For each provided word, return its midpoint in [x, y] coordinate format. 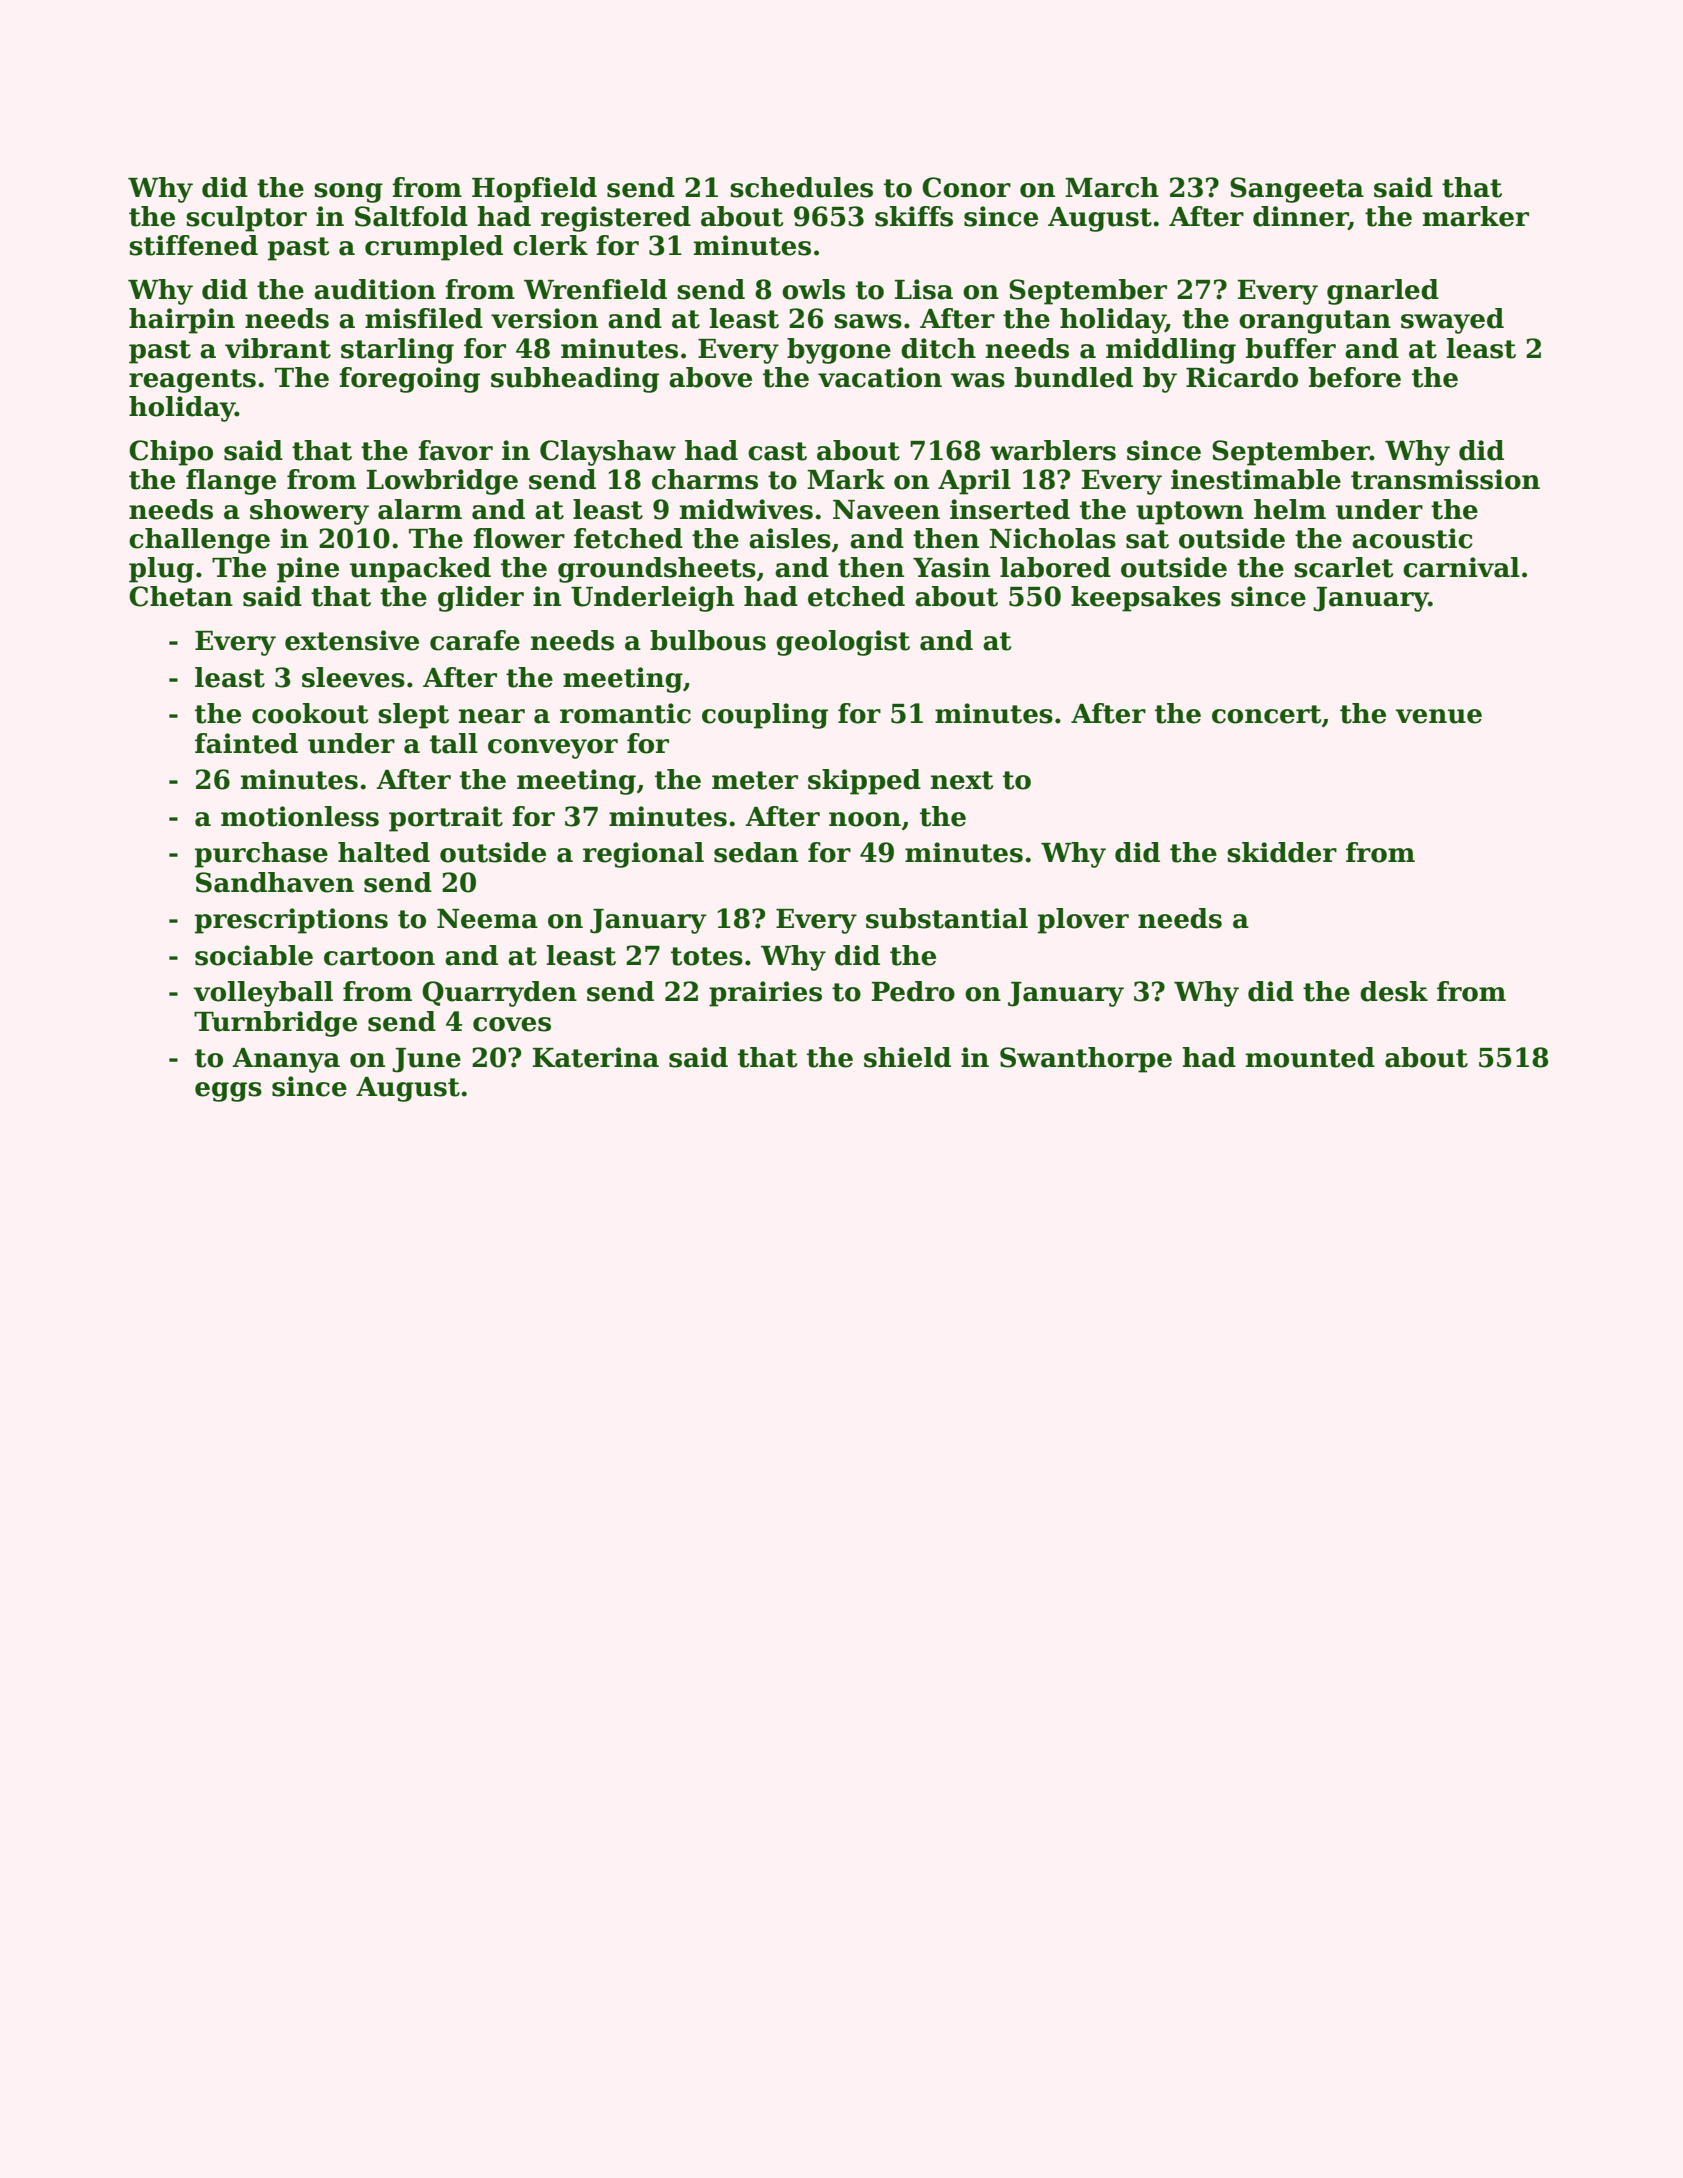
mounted [1310, 1057]
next [962, 780]
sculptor [246, 219]
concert [1266, 714]
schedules [801, 187]
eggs [228, 1092]
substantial [947, 918]
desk [1394, 991]
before [1355, 377]
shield [907, 1057]
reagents [192, 381]
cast [777, 451]
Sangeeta [1297, 190]
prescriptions [291, 921]
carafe [475, 640]
